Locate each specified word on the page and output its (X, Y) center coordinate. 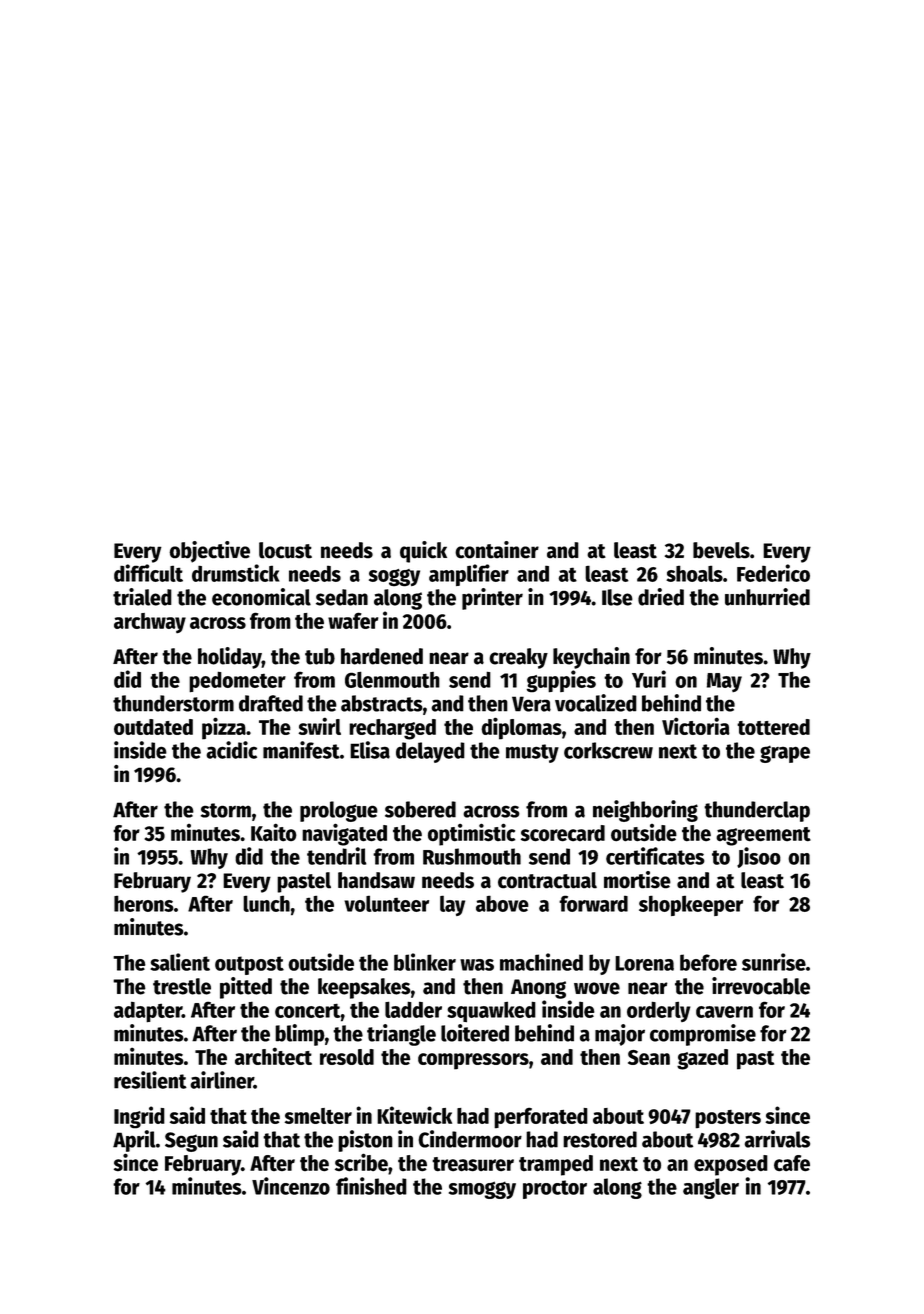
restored (600, 1139)
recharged (392, 729)
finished (371, 1186)
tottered (773, 727)
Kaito (274, 832)
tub (320, 656)
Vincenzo (291, 1186)
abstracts (382, 703)
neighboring (645, 811)
